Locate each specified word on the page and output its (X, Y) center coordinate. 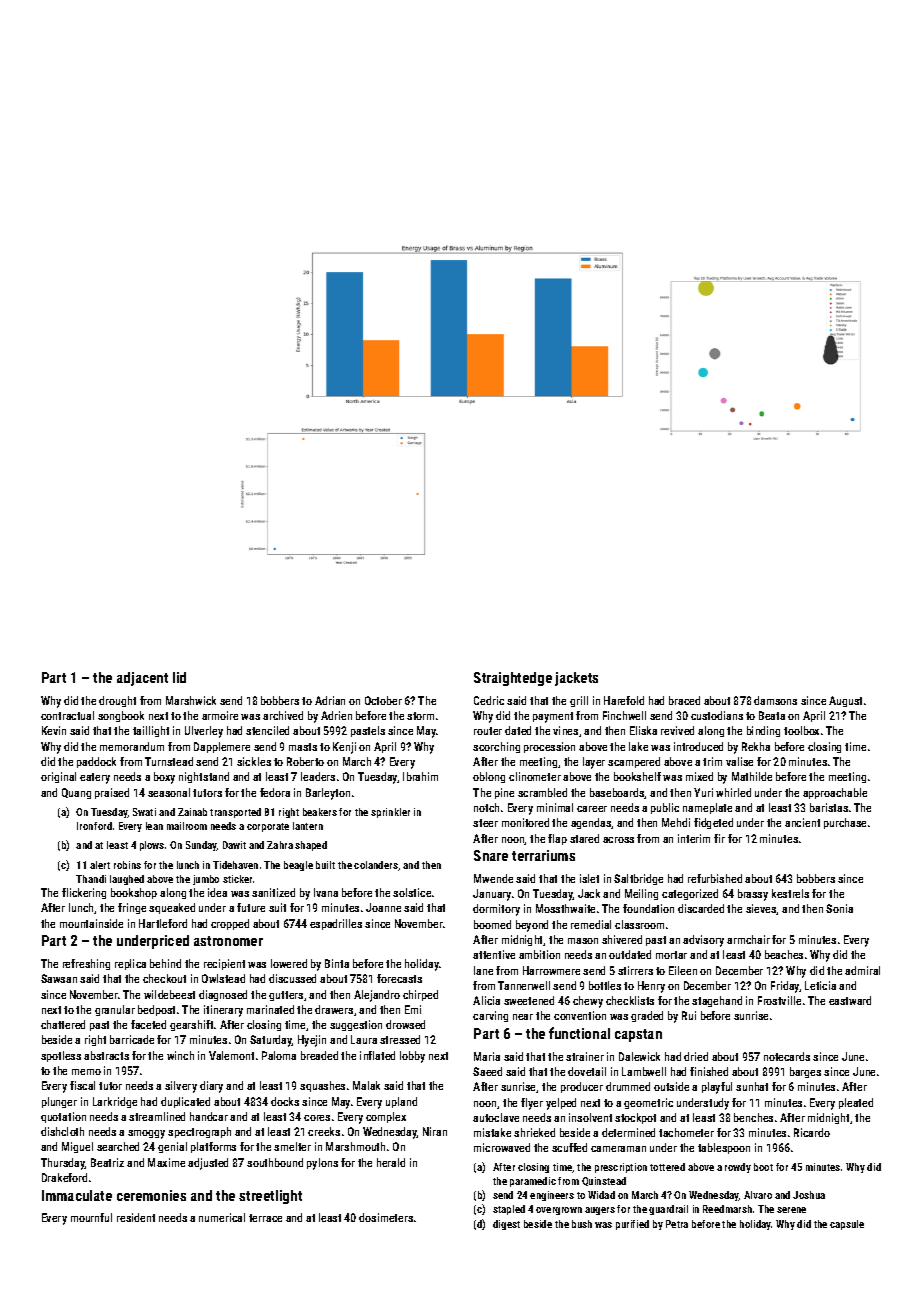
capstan (638, 1035)
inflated (377, 1055)
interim (694, 838)
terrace (265, 1218)
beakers (320, 812)
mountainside (91, 923)
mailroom (187, 826)
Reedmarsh (727, 1209)
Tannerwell (524, 985)
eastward (850, 1000)
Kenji (344, 748)
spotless (61, 1056)
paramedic (533, 1182)
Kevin (54, 730)
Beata (772, 715)
